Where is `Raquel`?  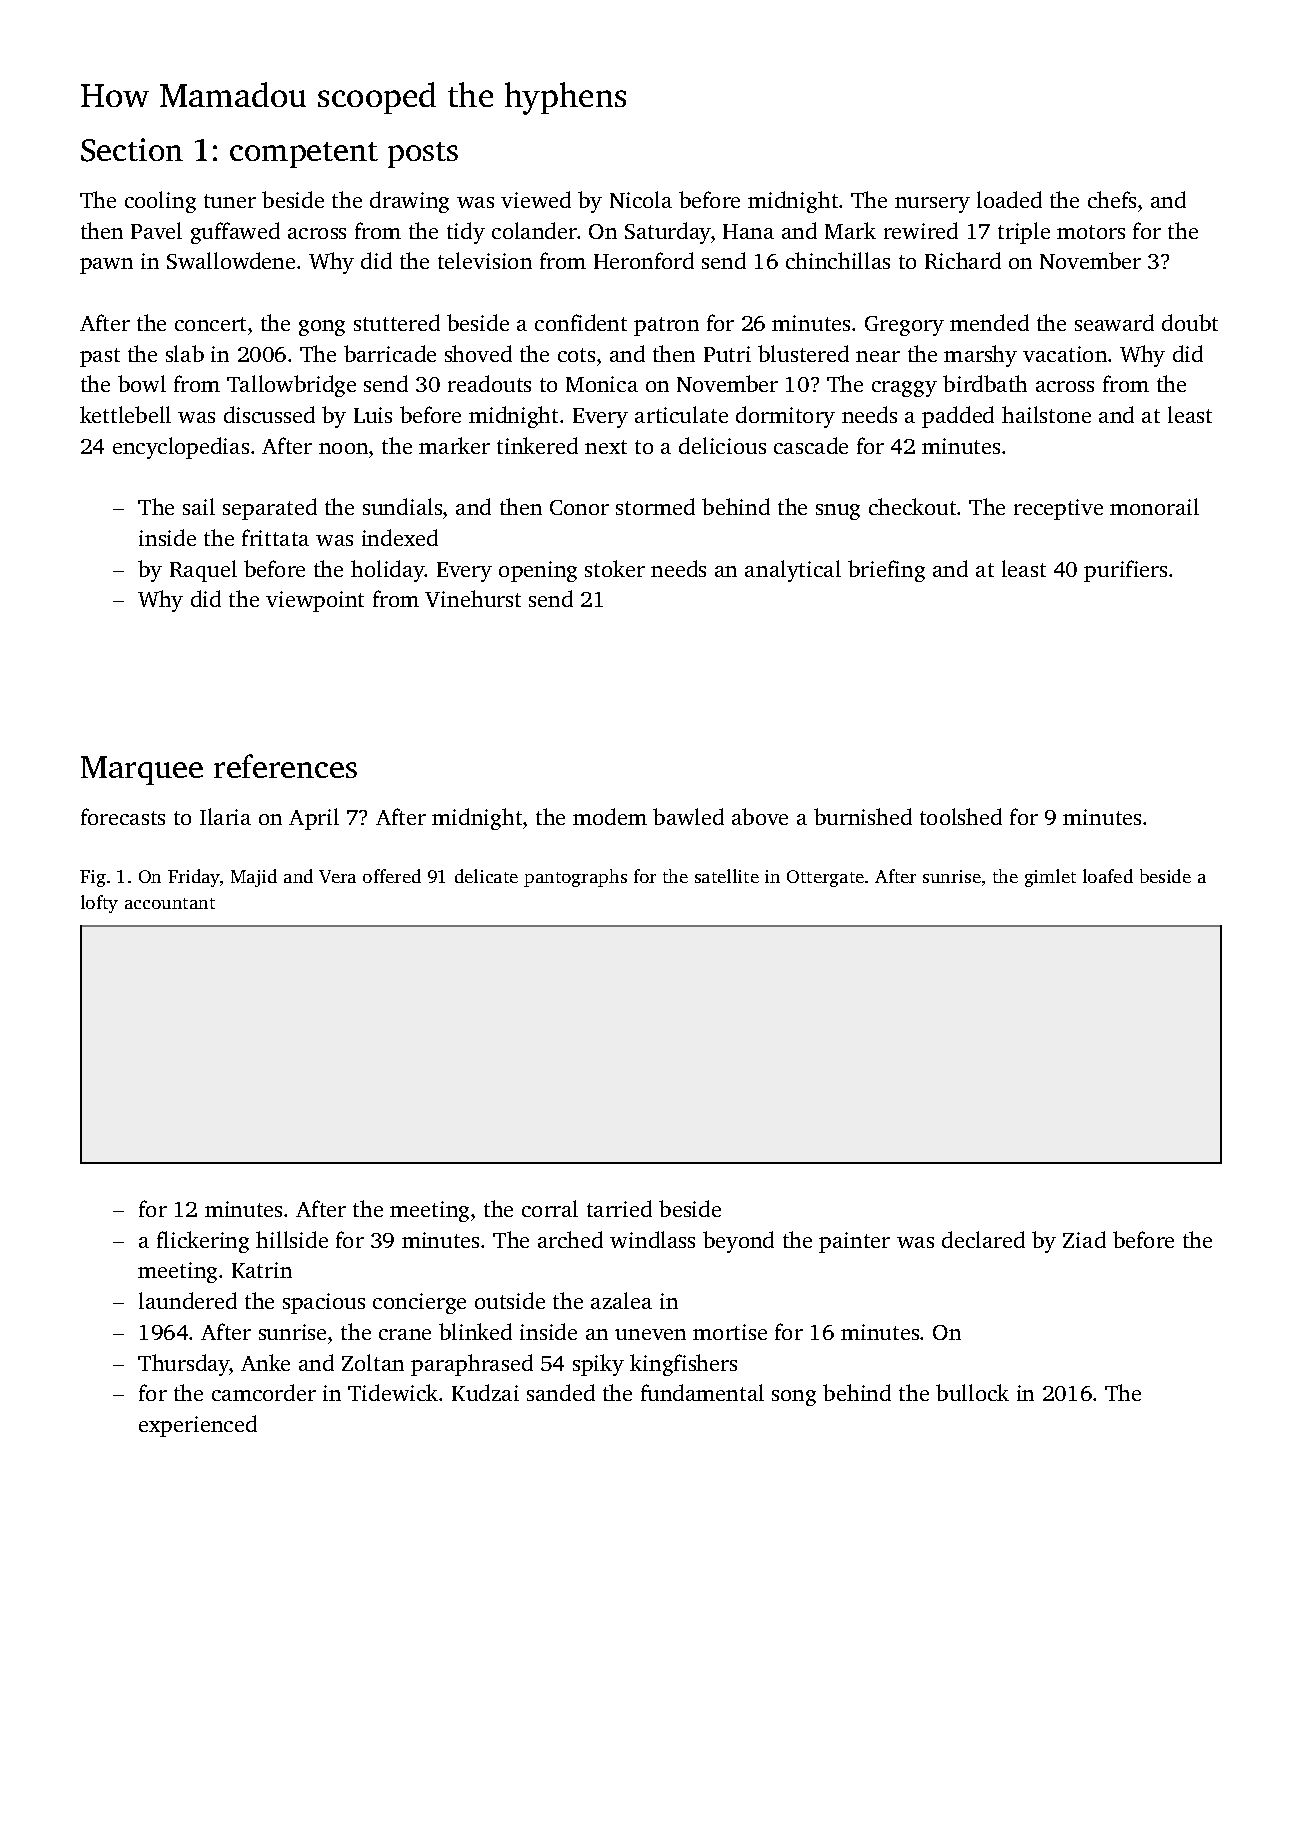 Raquel is located at coordinates (203, 571).
